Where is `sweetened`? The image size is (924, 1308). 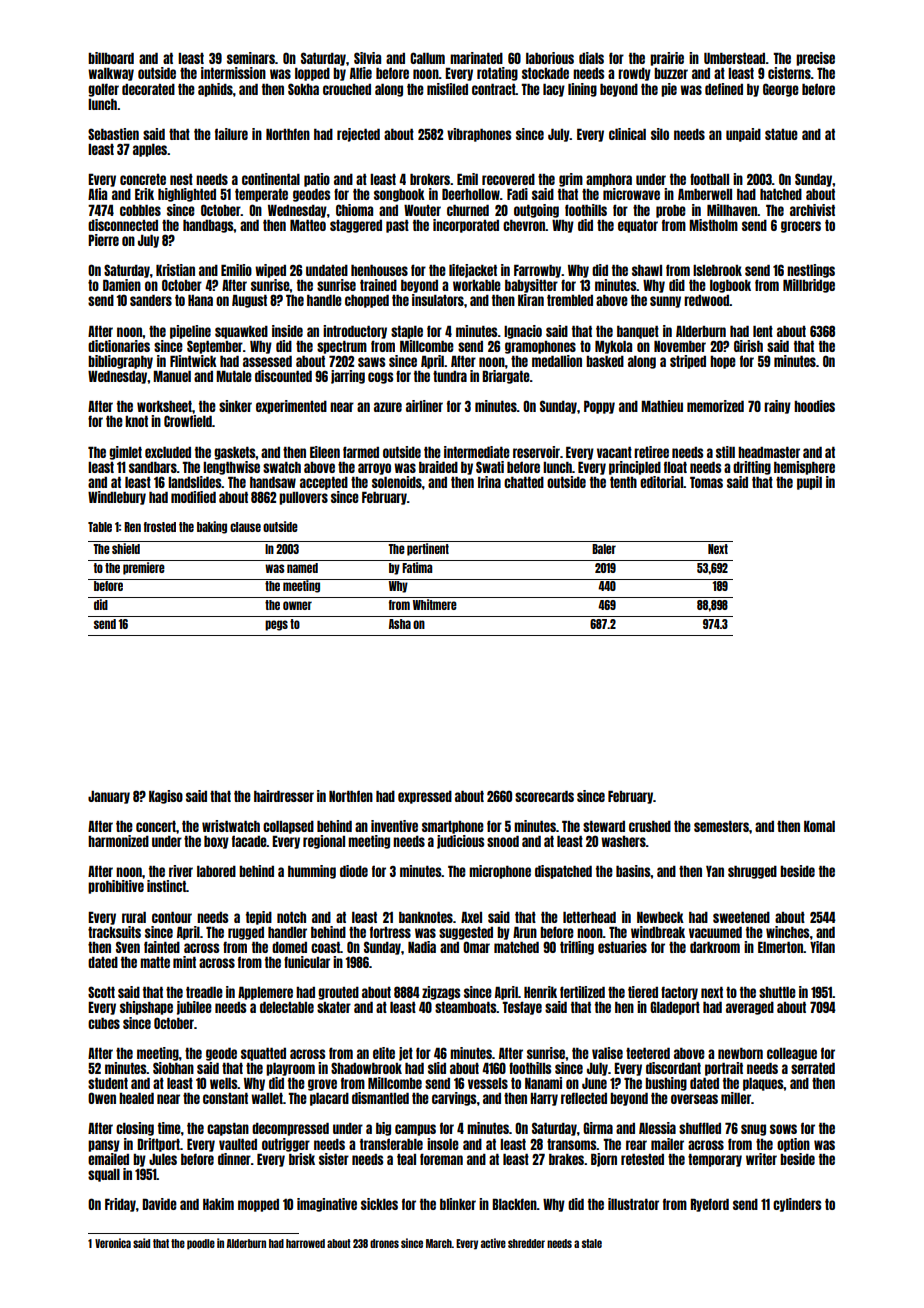 sweetened is located at coordinates (741, 917).
